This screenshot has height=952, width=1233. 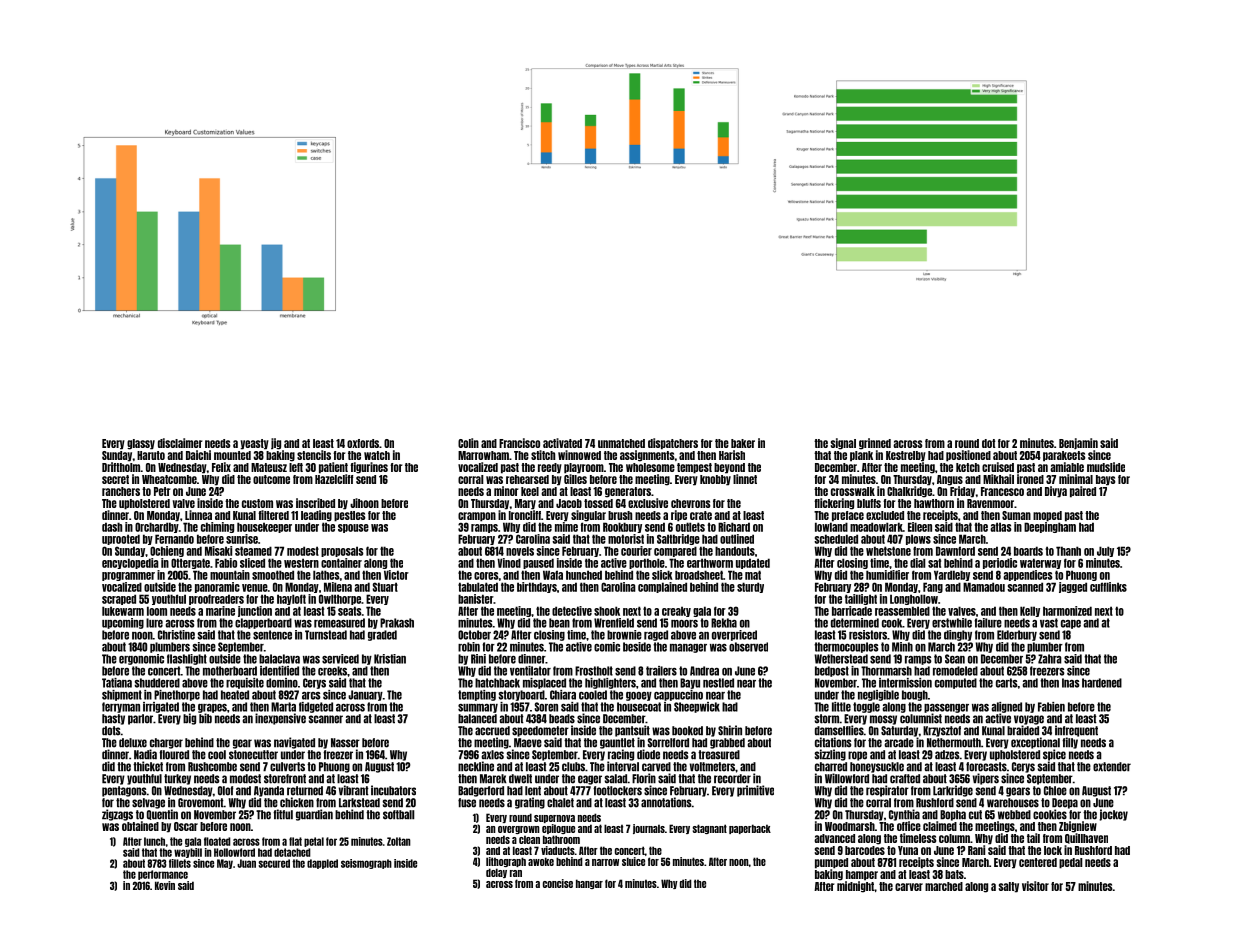 What do you see at coordinates (506, 862) in the screenshot?
I see `lithograph` at bounding box center [506, 862].
